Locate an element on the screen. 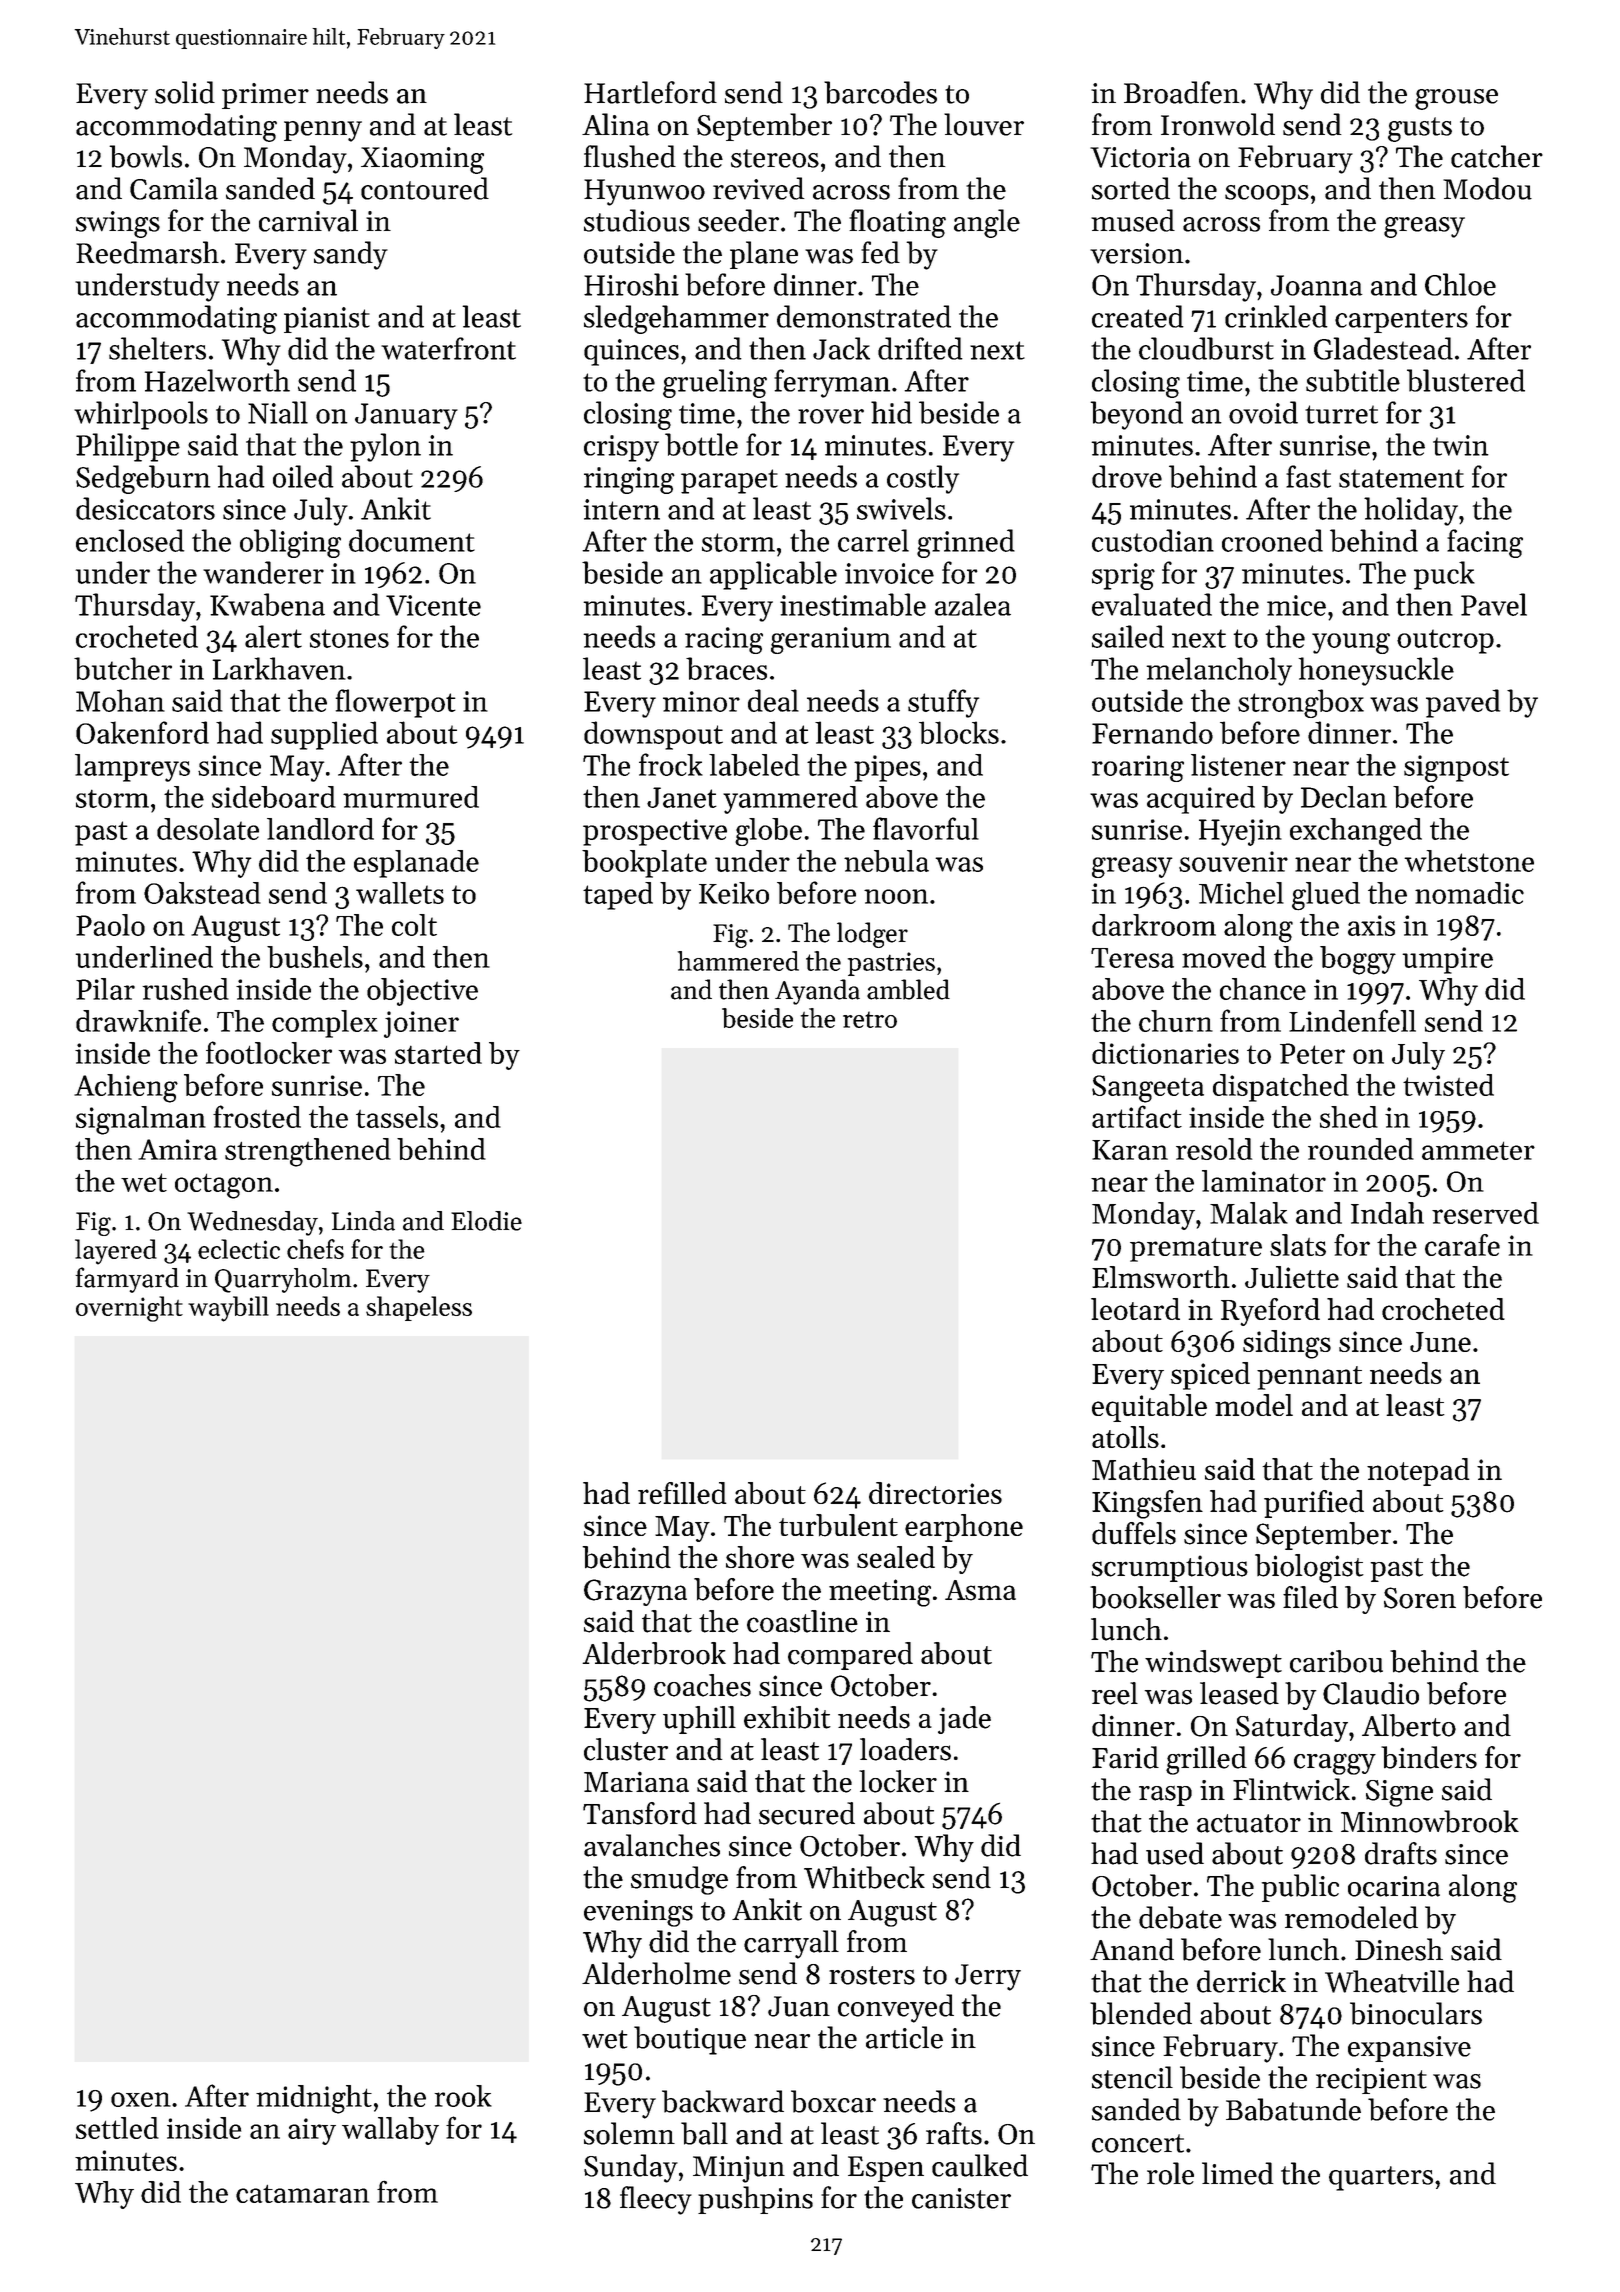  Asma is located at coordinates (980, 1590).
